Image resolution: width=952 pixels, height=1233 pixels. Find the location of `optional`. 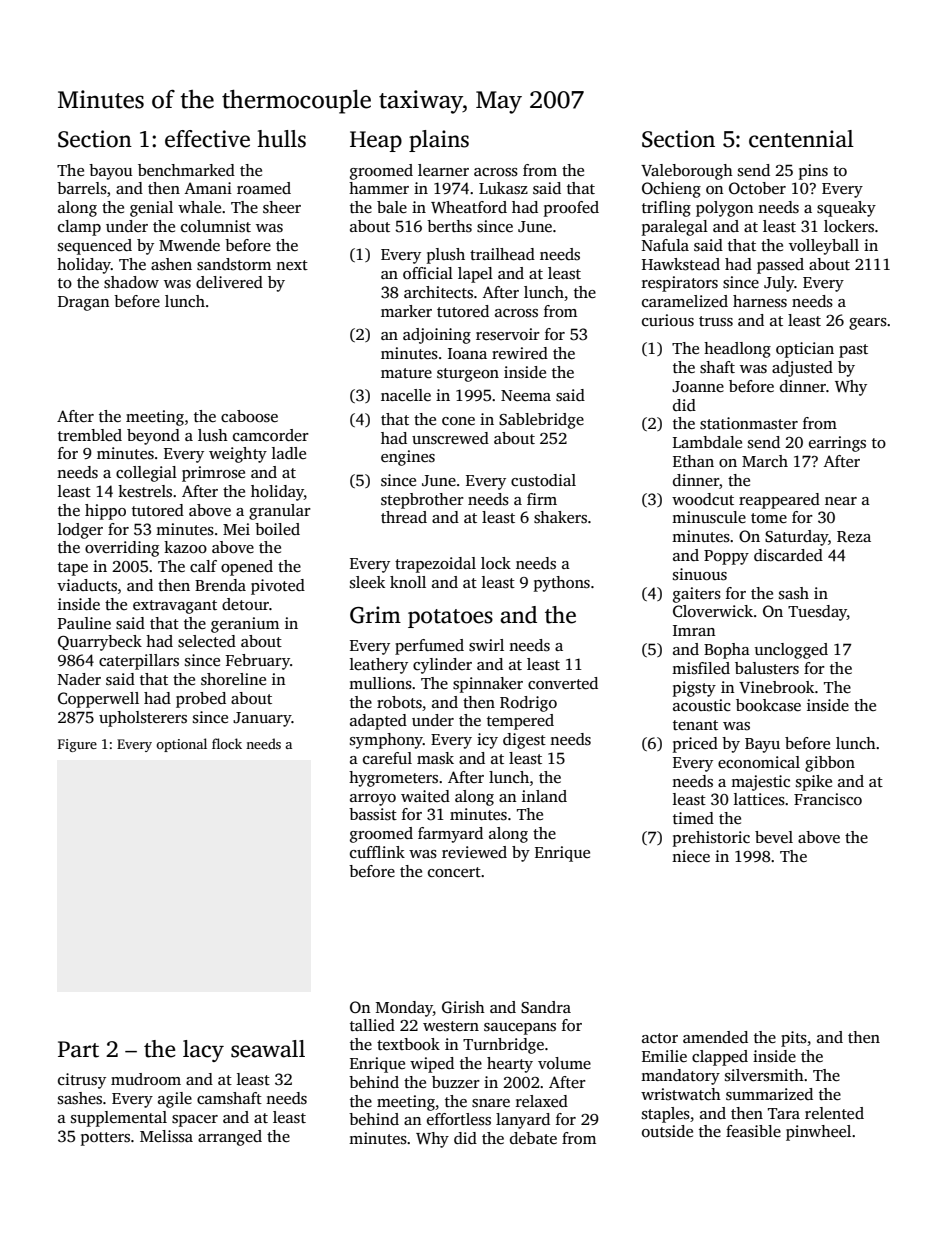

optional is located at coordinates (181, 745).
